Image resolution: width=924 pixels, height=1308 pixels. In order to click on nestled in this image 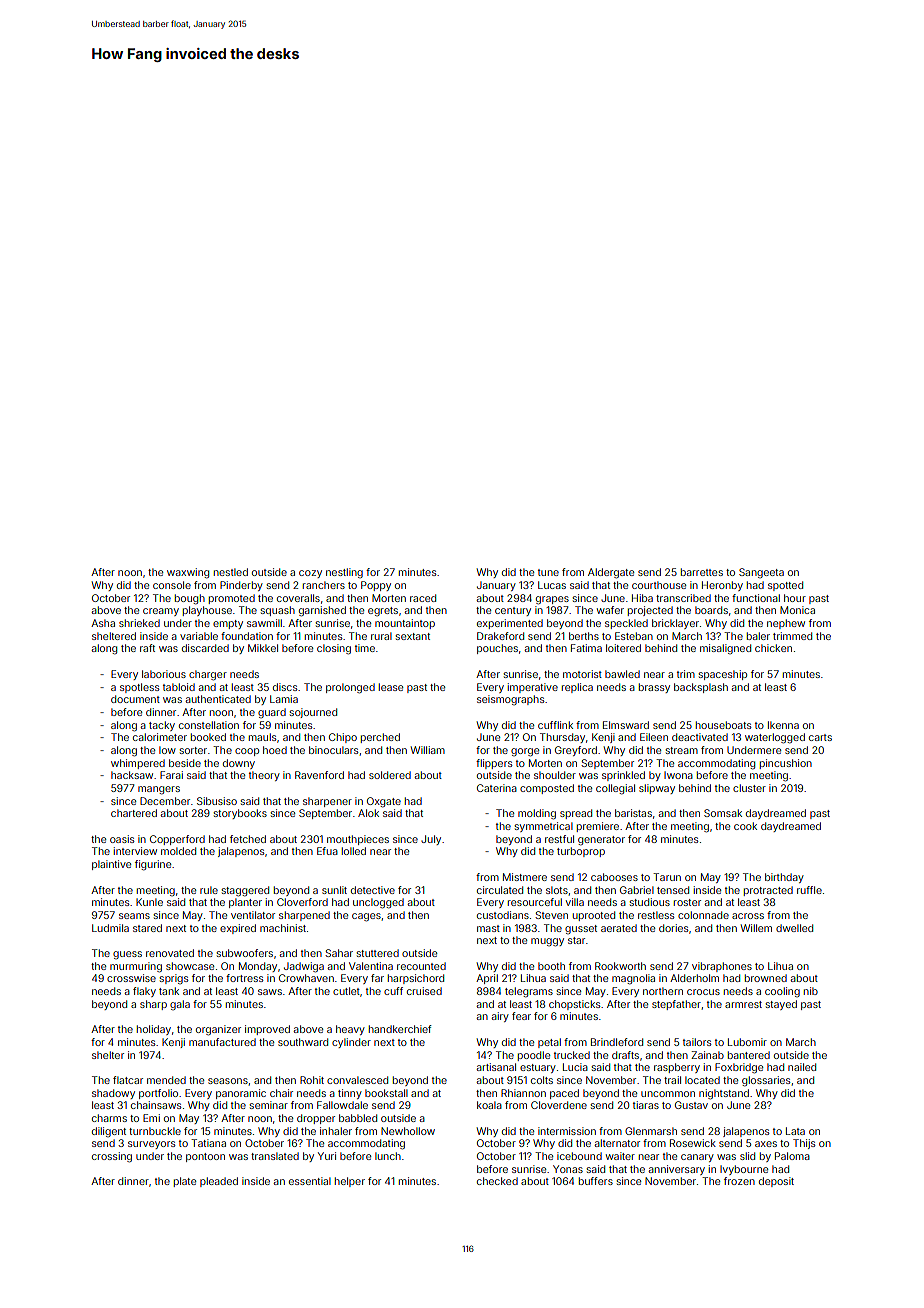, I will do `click(231, 572)`.
